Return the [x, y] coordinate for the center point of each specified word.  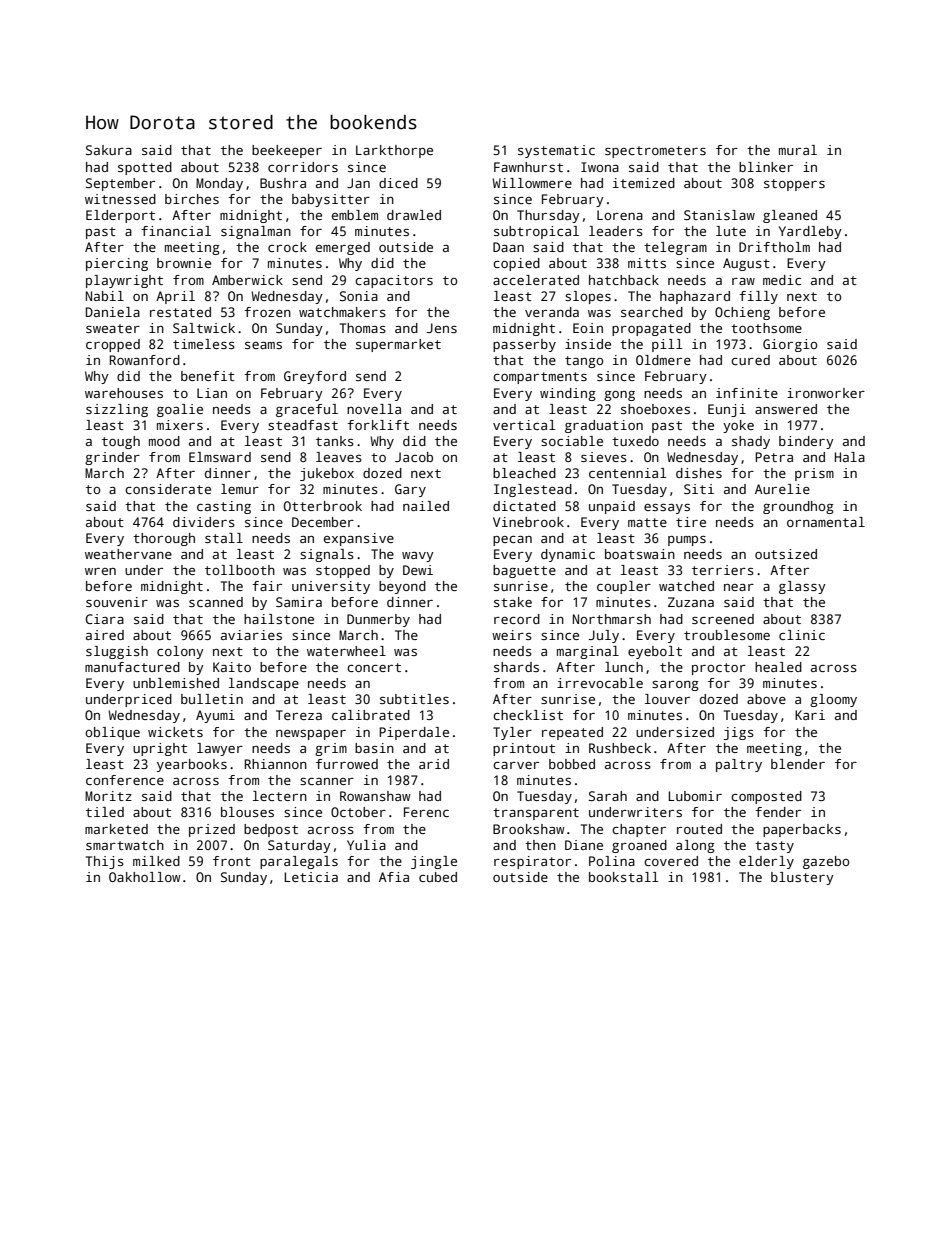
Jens [442, 328]
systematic [556, 151]
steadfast [303, 425]
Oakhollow [145, 877]
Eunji [727, 410]
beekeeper [287, 151]
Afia [394, 877]
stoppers [794, 185]
